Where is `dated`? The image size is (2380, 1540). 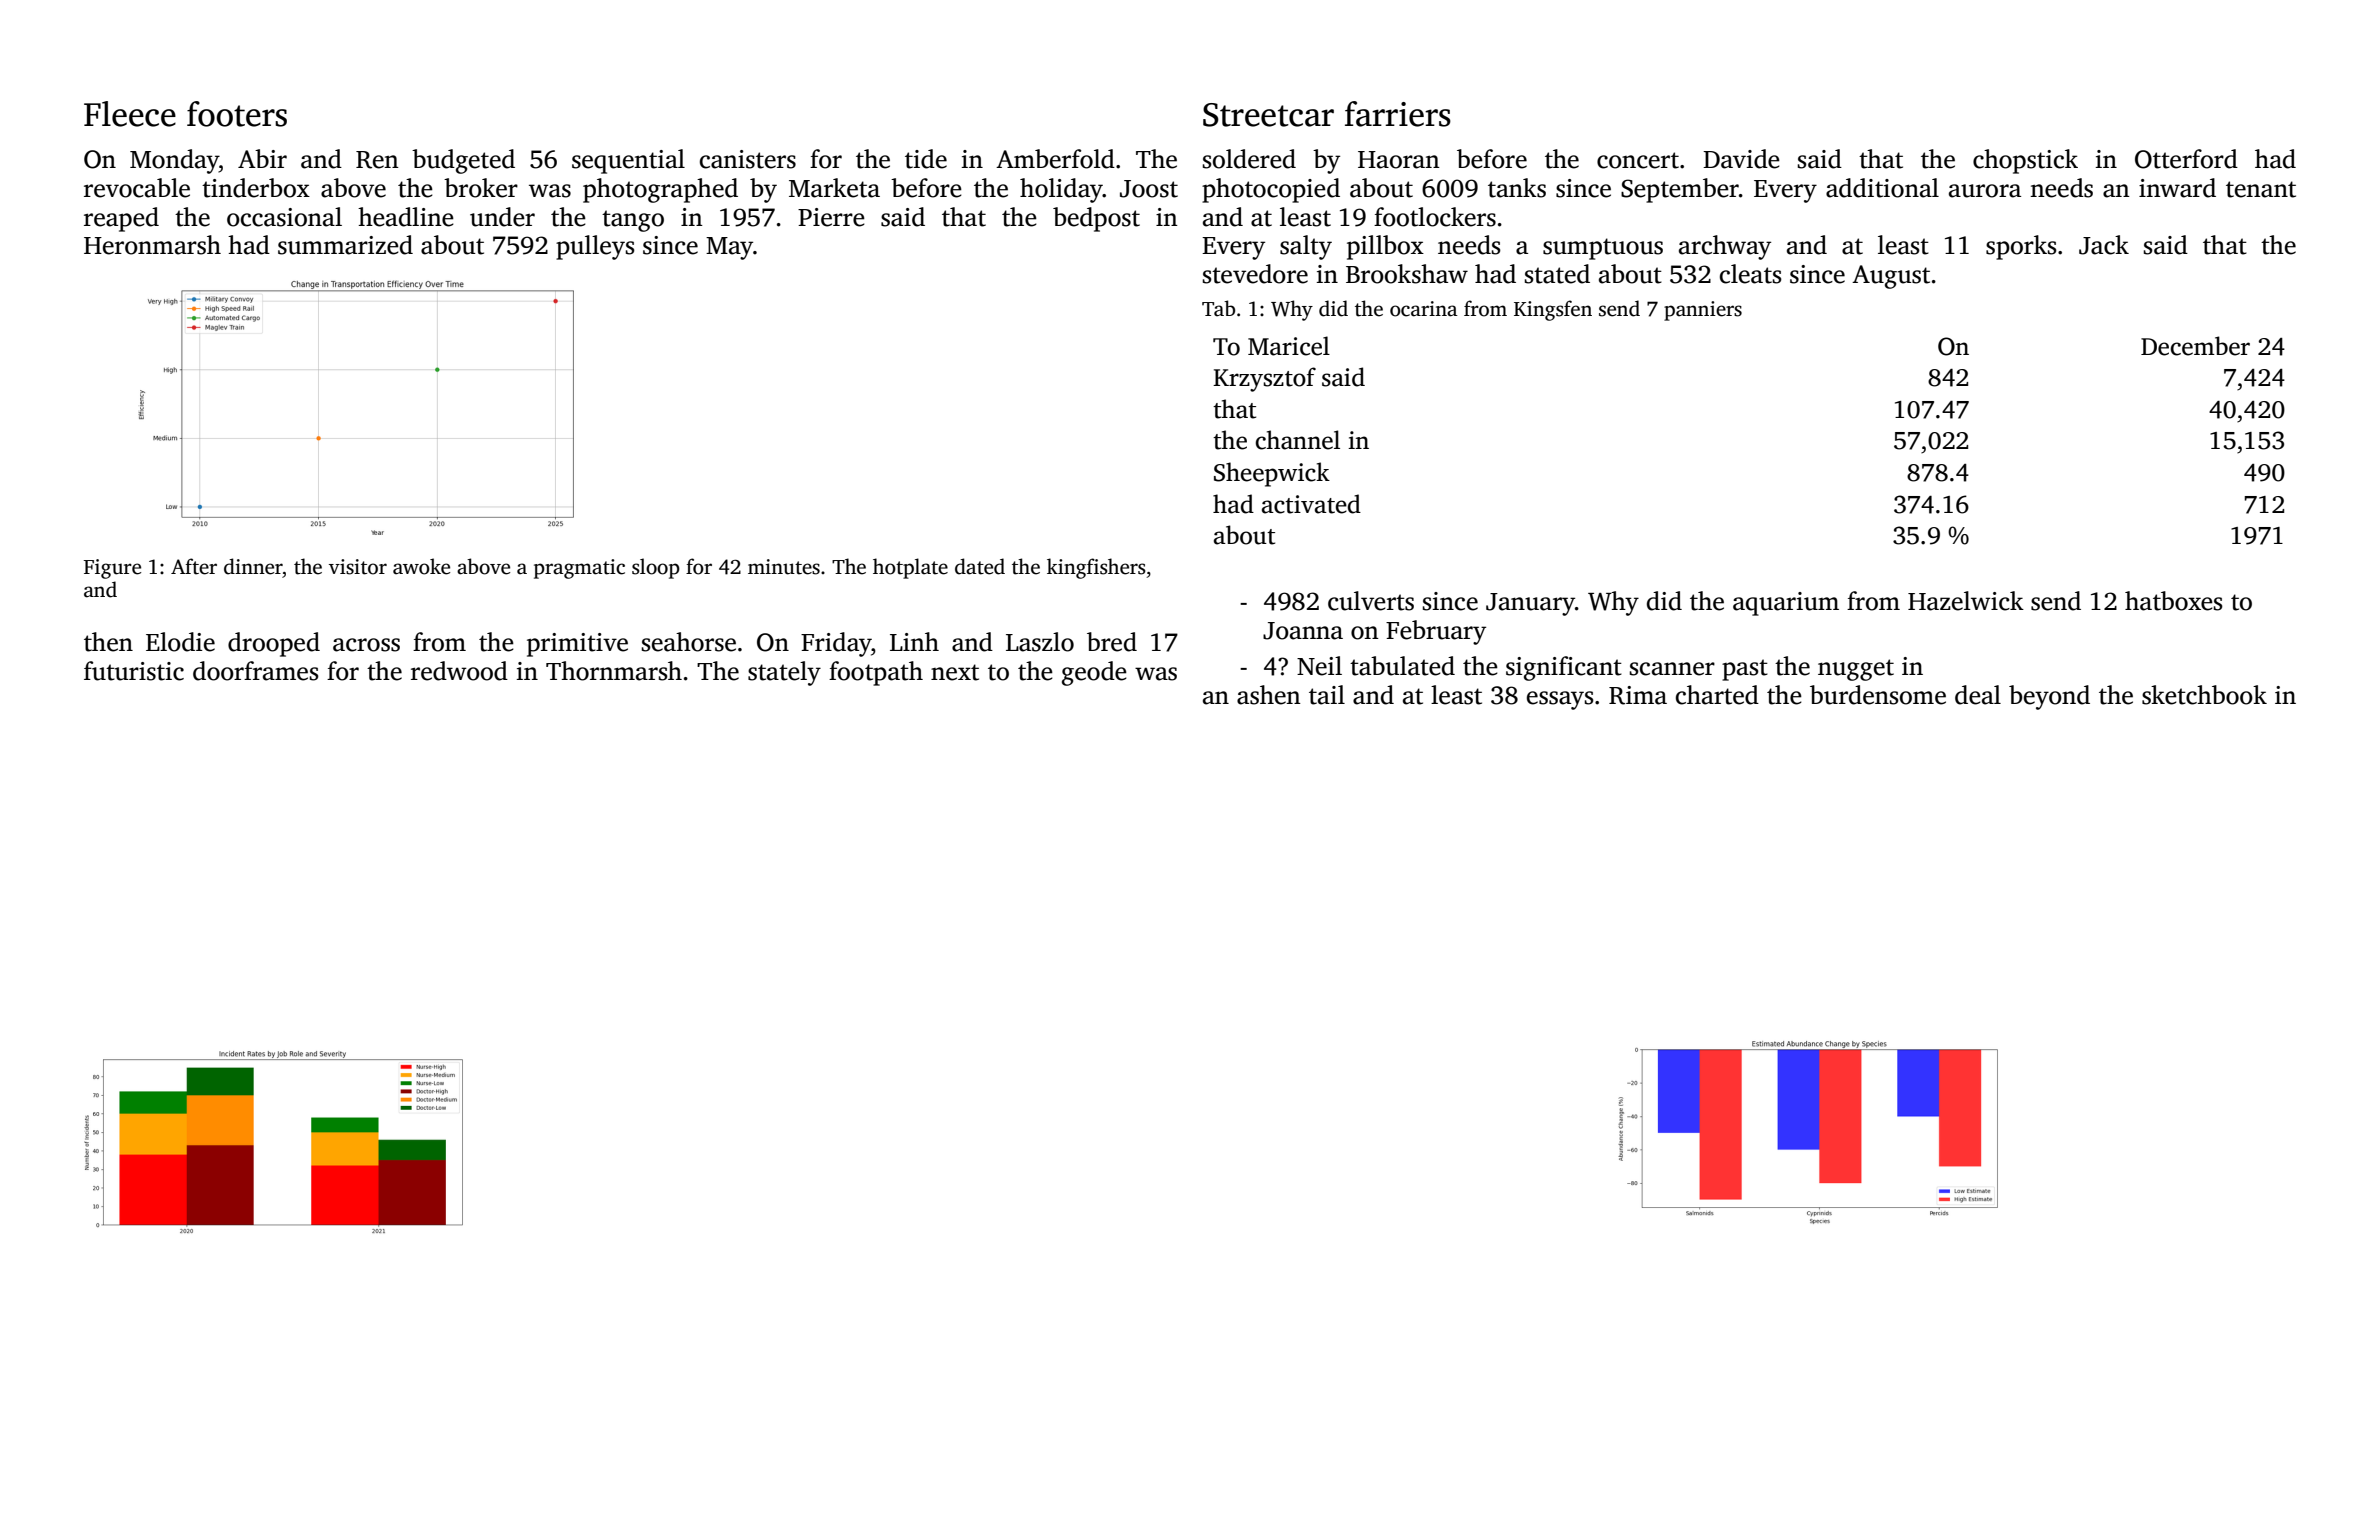 dated is located at coordinates (980, 566).
